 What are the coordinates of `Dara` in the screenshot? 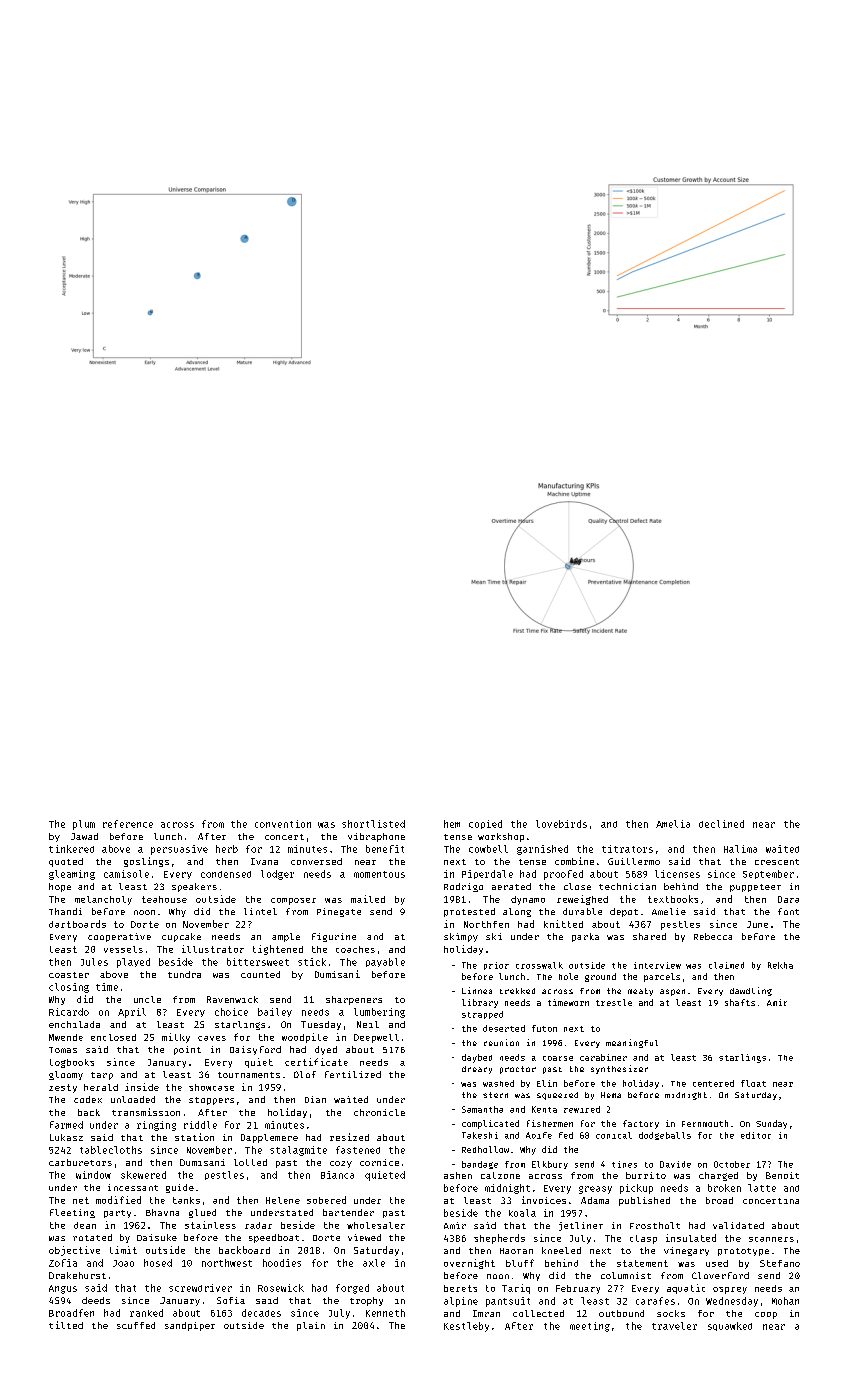 It's located at (788, 899).
